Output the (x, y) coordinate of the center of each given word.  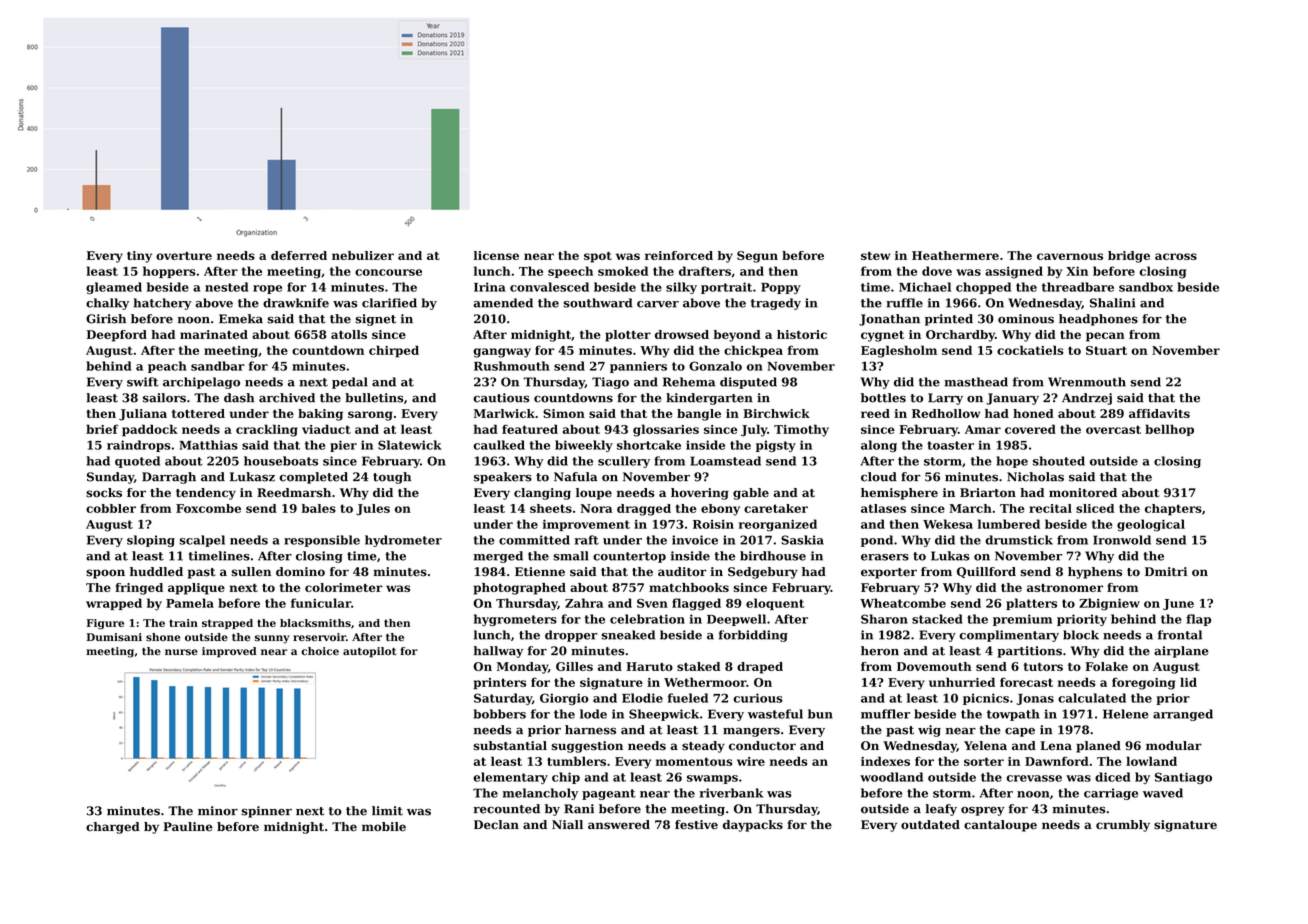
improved (229, 652)
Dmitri (1166, 571)
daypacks (753, 826)
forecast (1026, 682)
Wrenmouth (1087, 382)
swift (143, 382)
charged (113, 828)
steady (703, 747)
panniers (638, 367)
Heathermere (955, 255)
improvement (586, 525)
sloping (151, 541)
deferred (299, 255)
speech (570, 272)
